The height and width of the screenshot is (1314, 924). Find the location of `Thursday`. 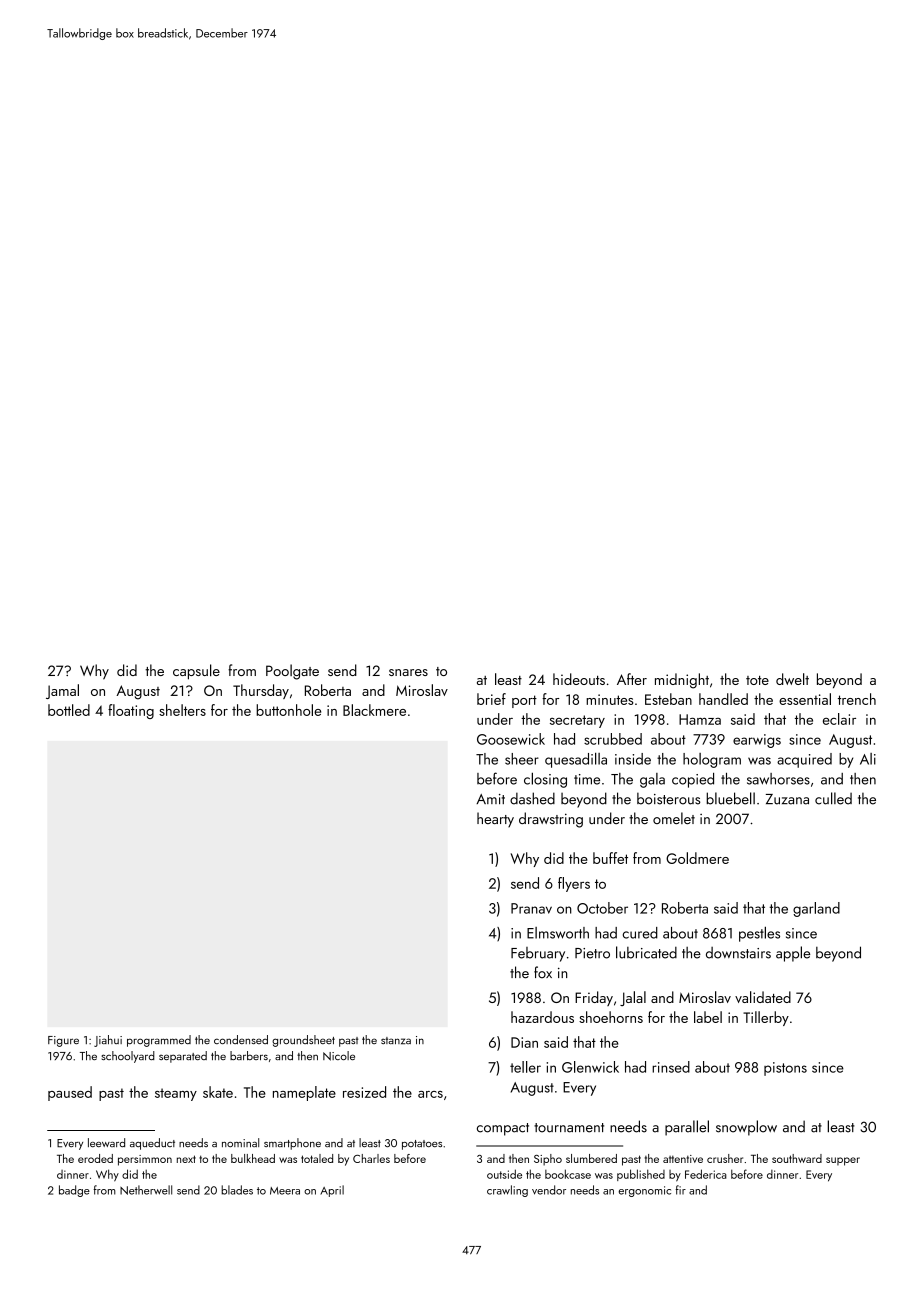

Thursday is located at coordinates (261, 691).
